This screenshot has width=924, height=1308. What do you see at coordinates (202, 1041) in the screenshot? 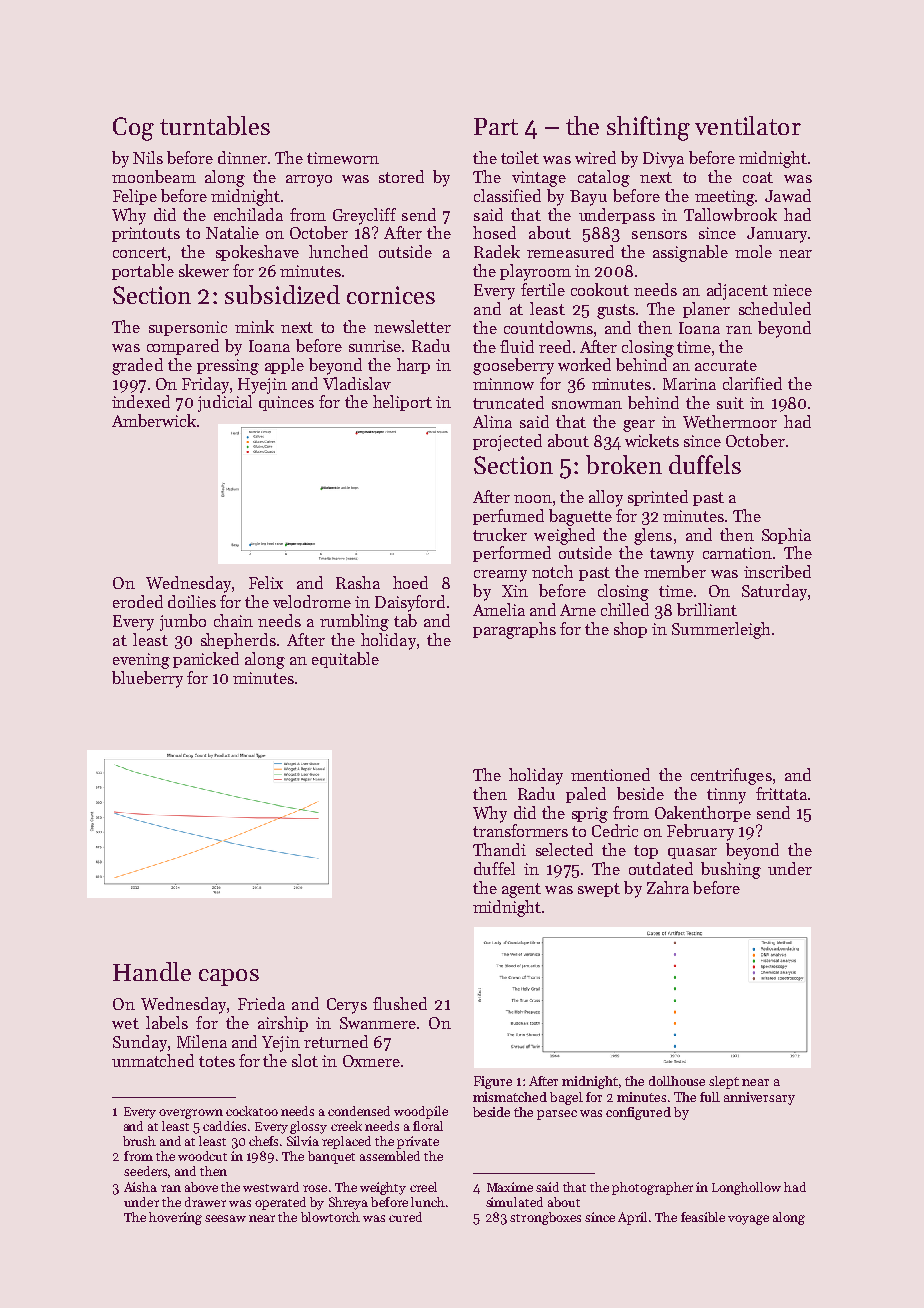
I see `Milena` at bounding box center [202, 1041].
